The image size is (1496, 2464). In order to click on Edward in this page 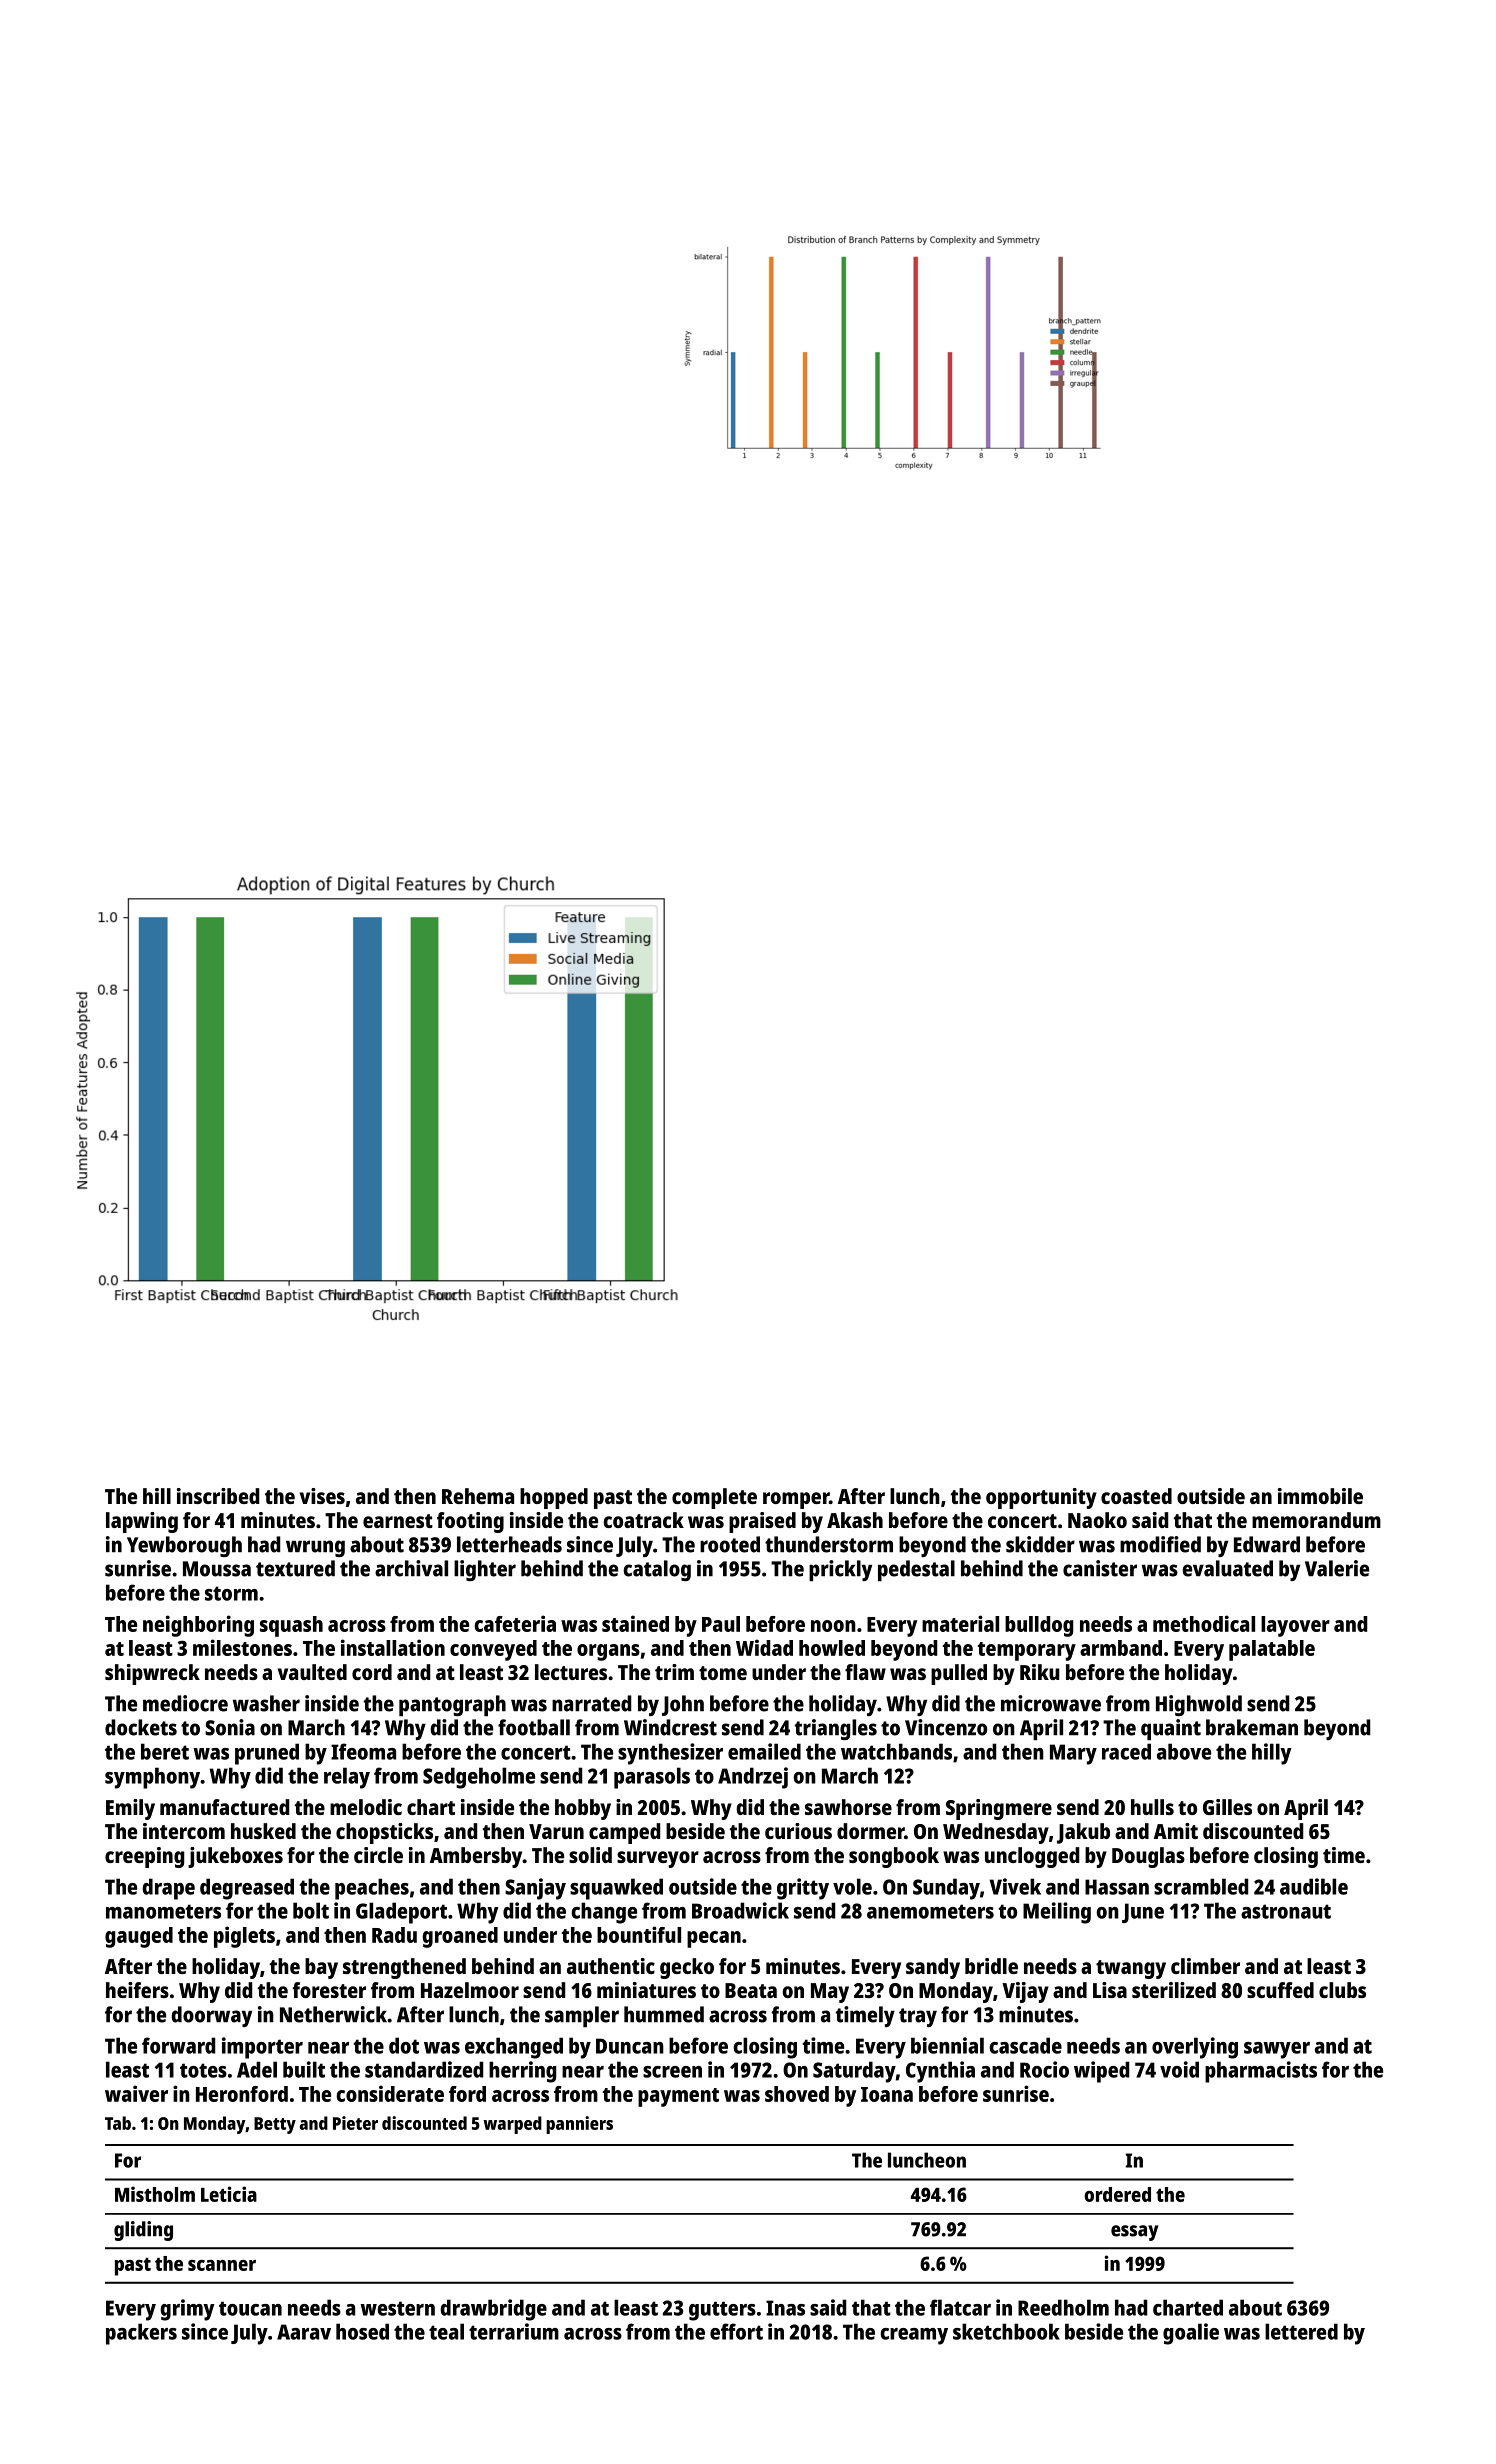, I will do `click(1267, 1544)`.
